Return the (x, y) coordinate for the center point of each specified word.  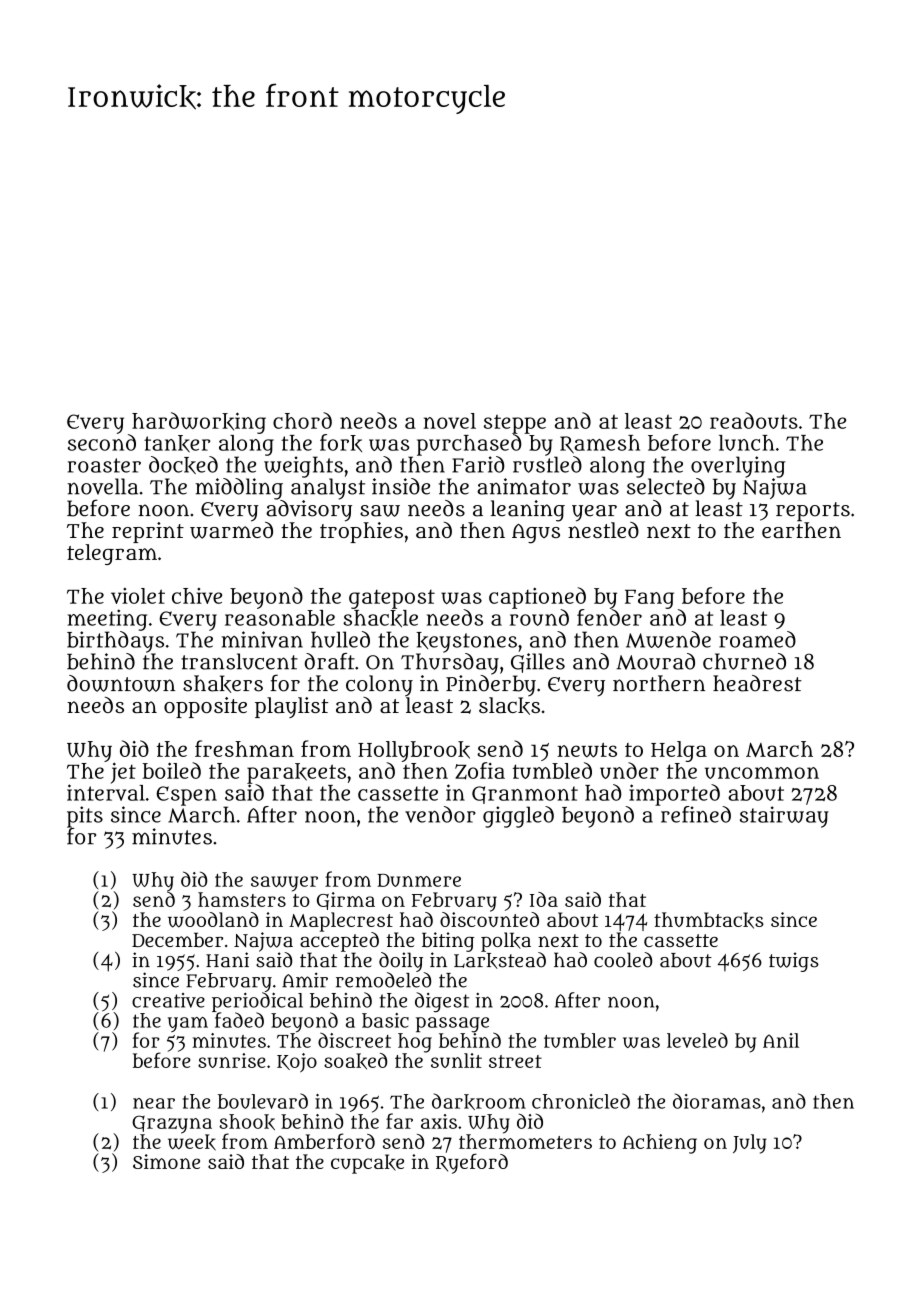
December (177, 939)
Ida (544, 899)
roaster (104, 465)
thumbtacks (709, 920)
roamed (757, 639)
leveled (697, 1040)
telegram (112, 554)
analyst (328, 489)
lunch (746, 443)
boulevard (263, 1101)
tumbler (580, 1040)
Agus (536, 534)
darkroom (479, 1101)
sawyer (284, 884)
